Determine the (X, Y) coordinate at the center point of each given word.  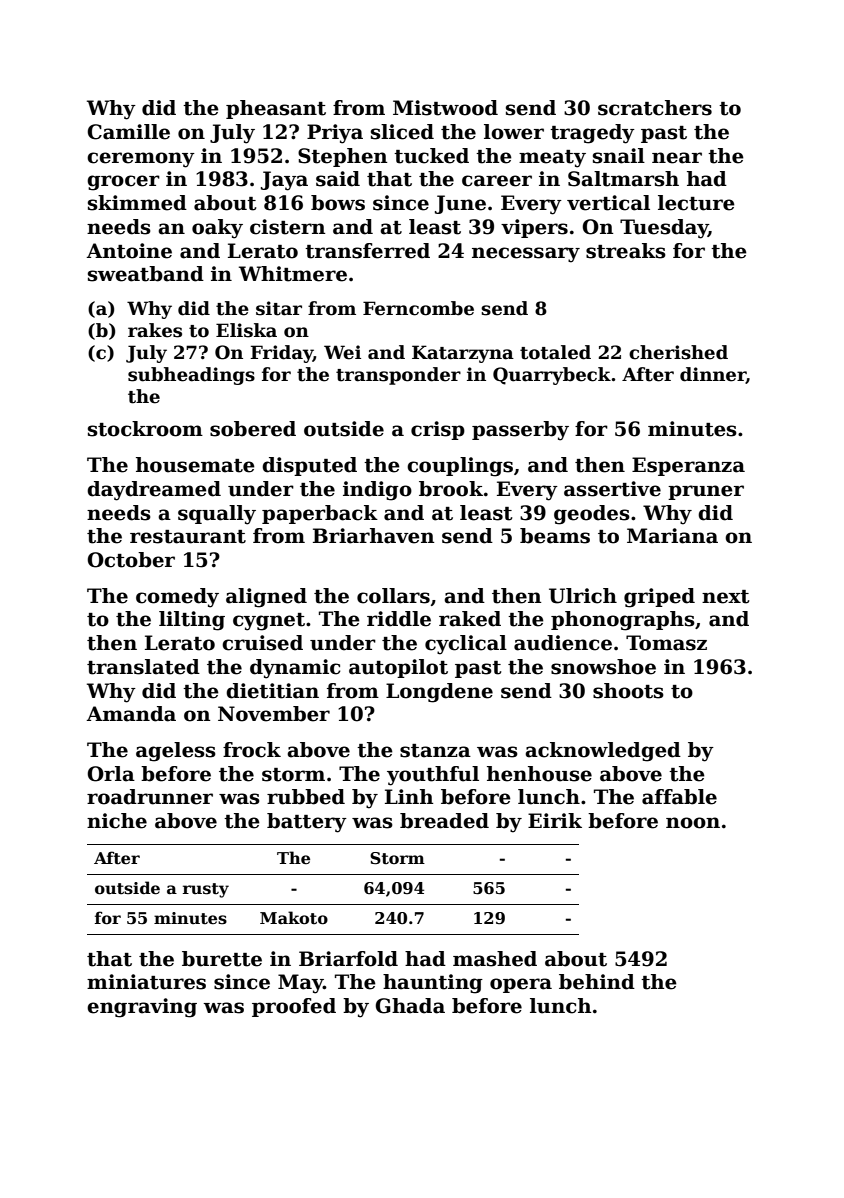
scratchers (655, 108)
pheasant (276, 109)
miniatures (146, 982)
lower (514, 132)
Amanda (131, 714)
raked (470, 619)
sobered (253, 429)
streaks (626, 251)
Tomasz (666, 643)
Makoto (294, 918)
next (726, 597)
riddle (399, 619)
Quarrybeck (552, 376)
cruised (262, 643)
